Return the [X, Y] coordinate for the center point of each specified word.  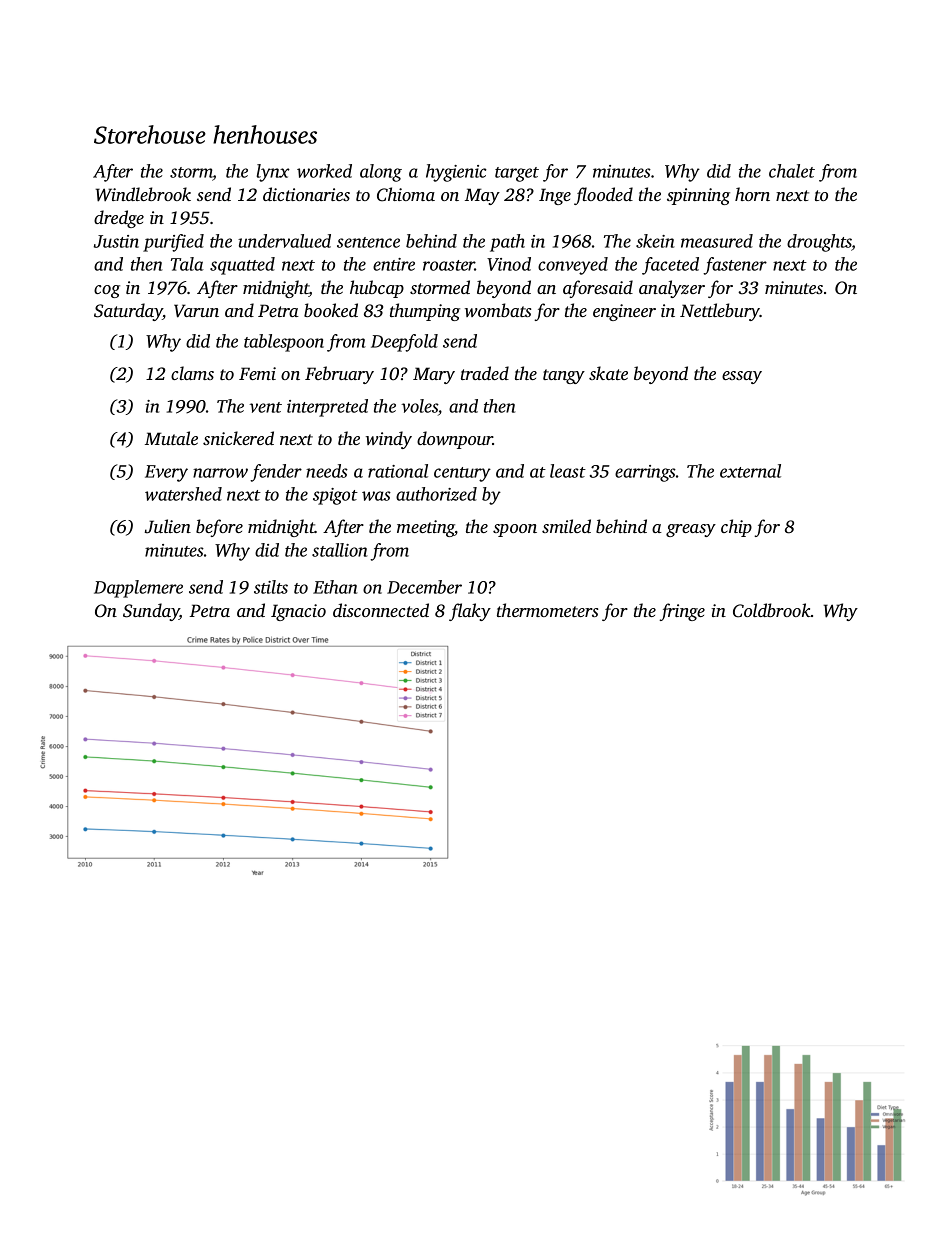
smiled [566, 526]
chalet [792, 171]
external [750, 471]
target [517, 174]
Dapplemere [138, 589]
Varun [196, 311]
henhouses [265, 134]
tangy [564, 376]
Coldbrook [772, 610]
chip [736, 528]
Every [166, 473]
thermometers [547, 610]
